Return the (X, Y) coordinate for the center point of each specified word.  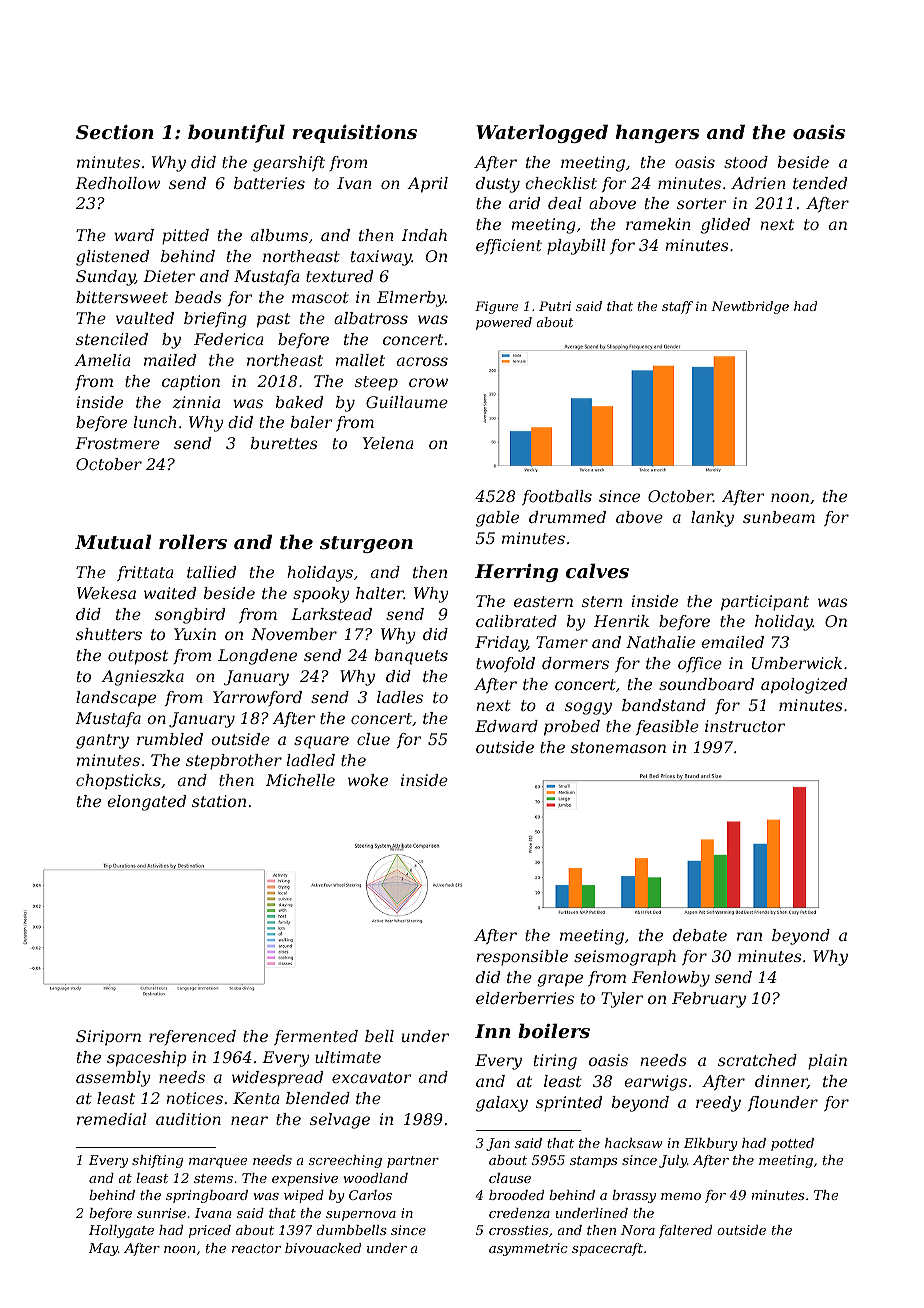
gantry (102, 741)
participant (765, 603)
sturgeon (366, 544)
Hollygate (121, 1231)
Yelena (388, 443)
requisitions (355, 134)
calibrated (516, 621)
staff (677, 307)
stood (746, 162)
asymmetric (528, 1249)
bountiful (236, 133)
